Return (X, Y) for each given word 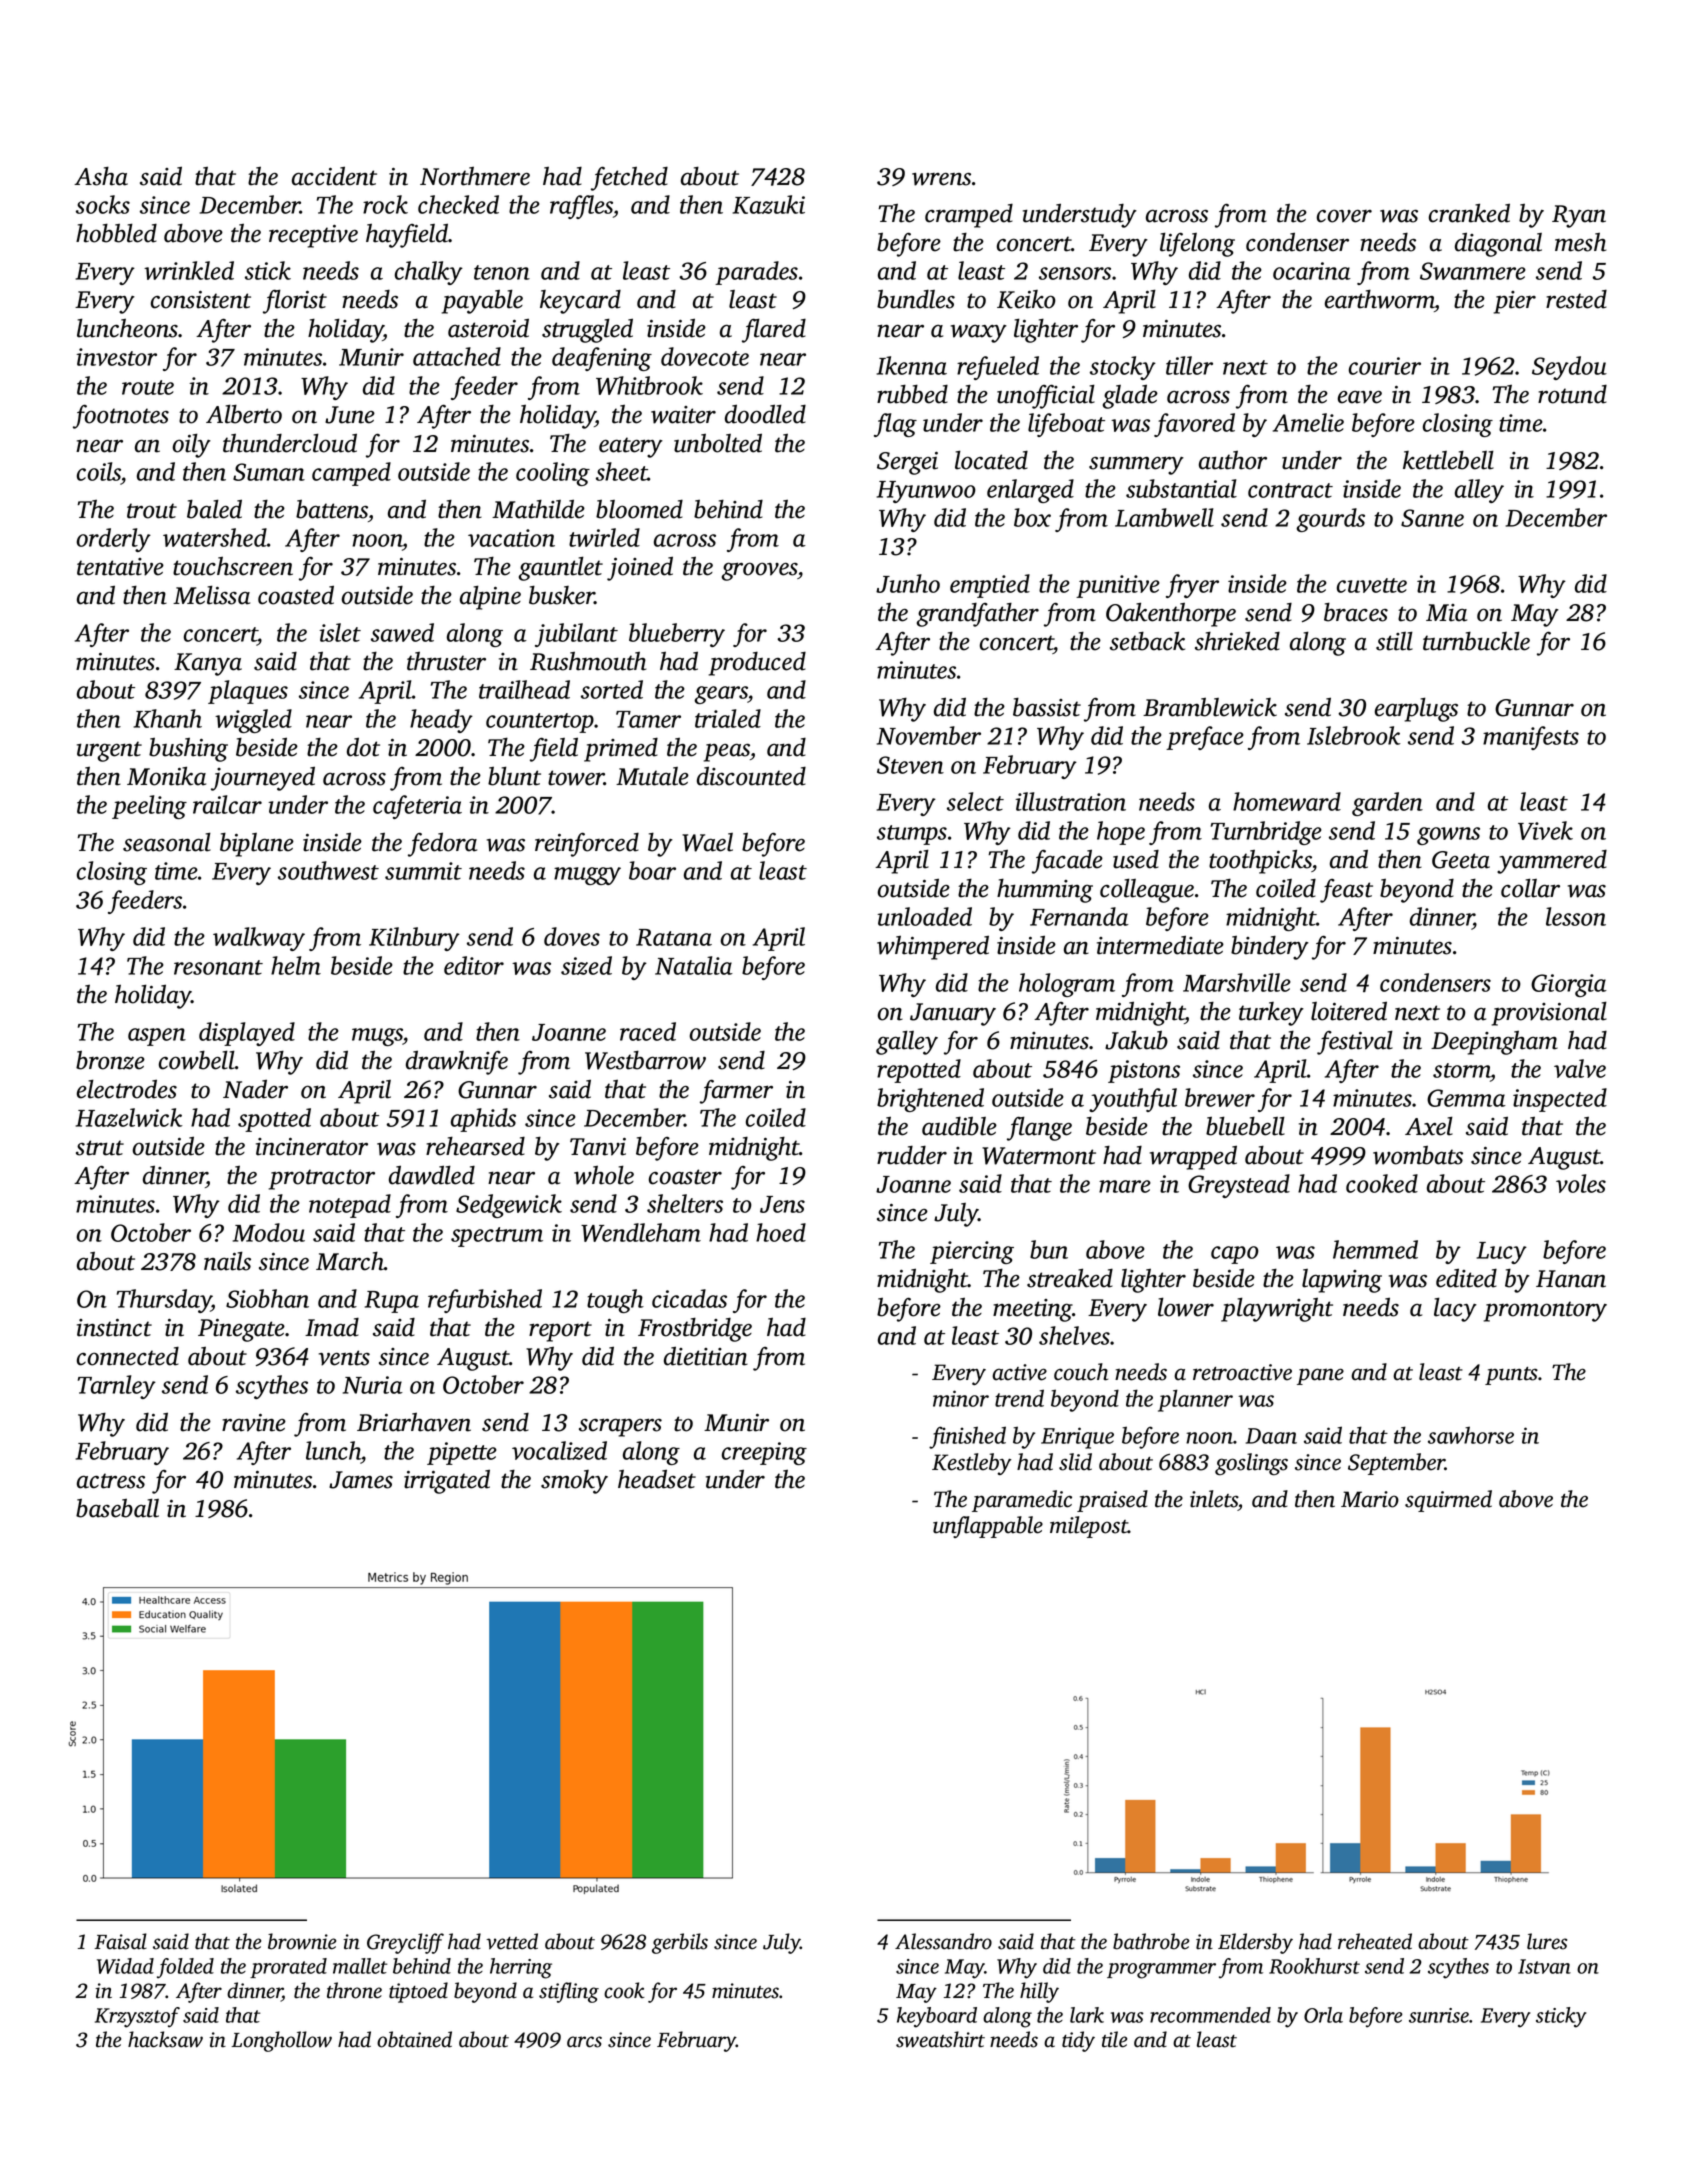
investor (116, 357)
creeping (764, 1453)
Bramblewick (1210, 707)
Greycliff (405, 1943)
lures (1547, 1941)
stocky (1123, 368)
